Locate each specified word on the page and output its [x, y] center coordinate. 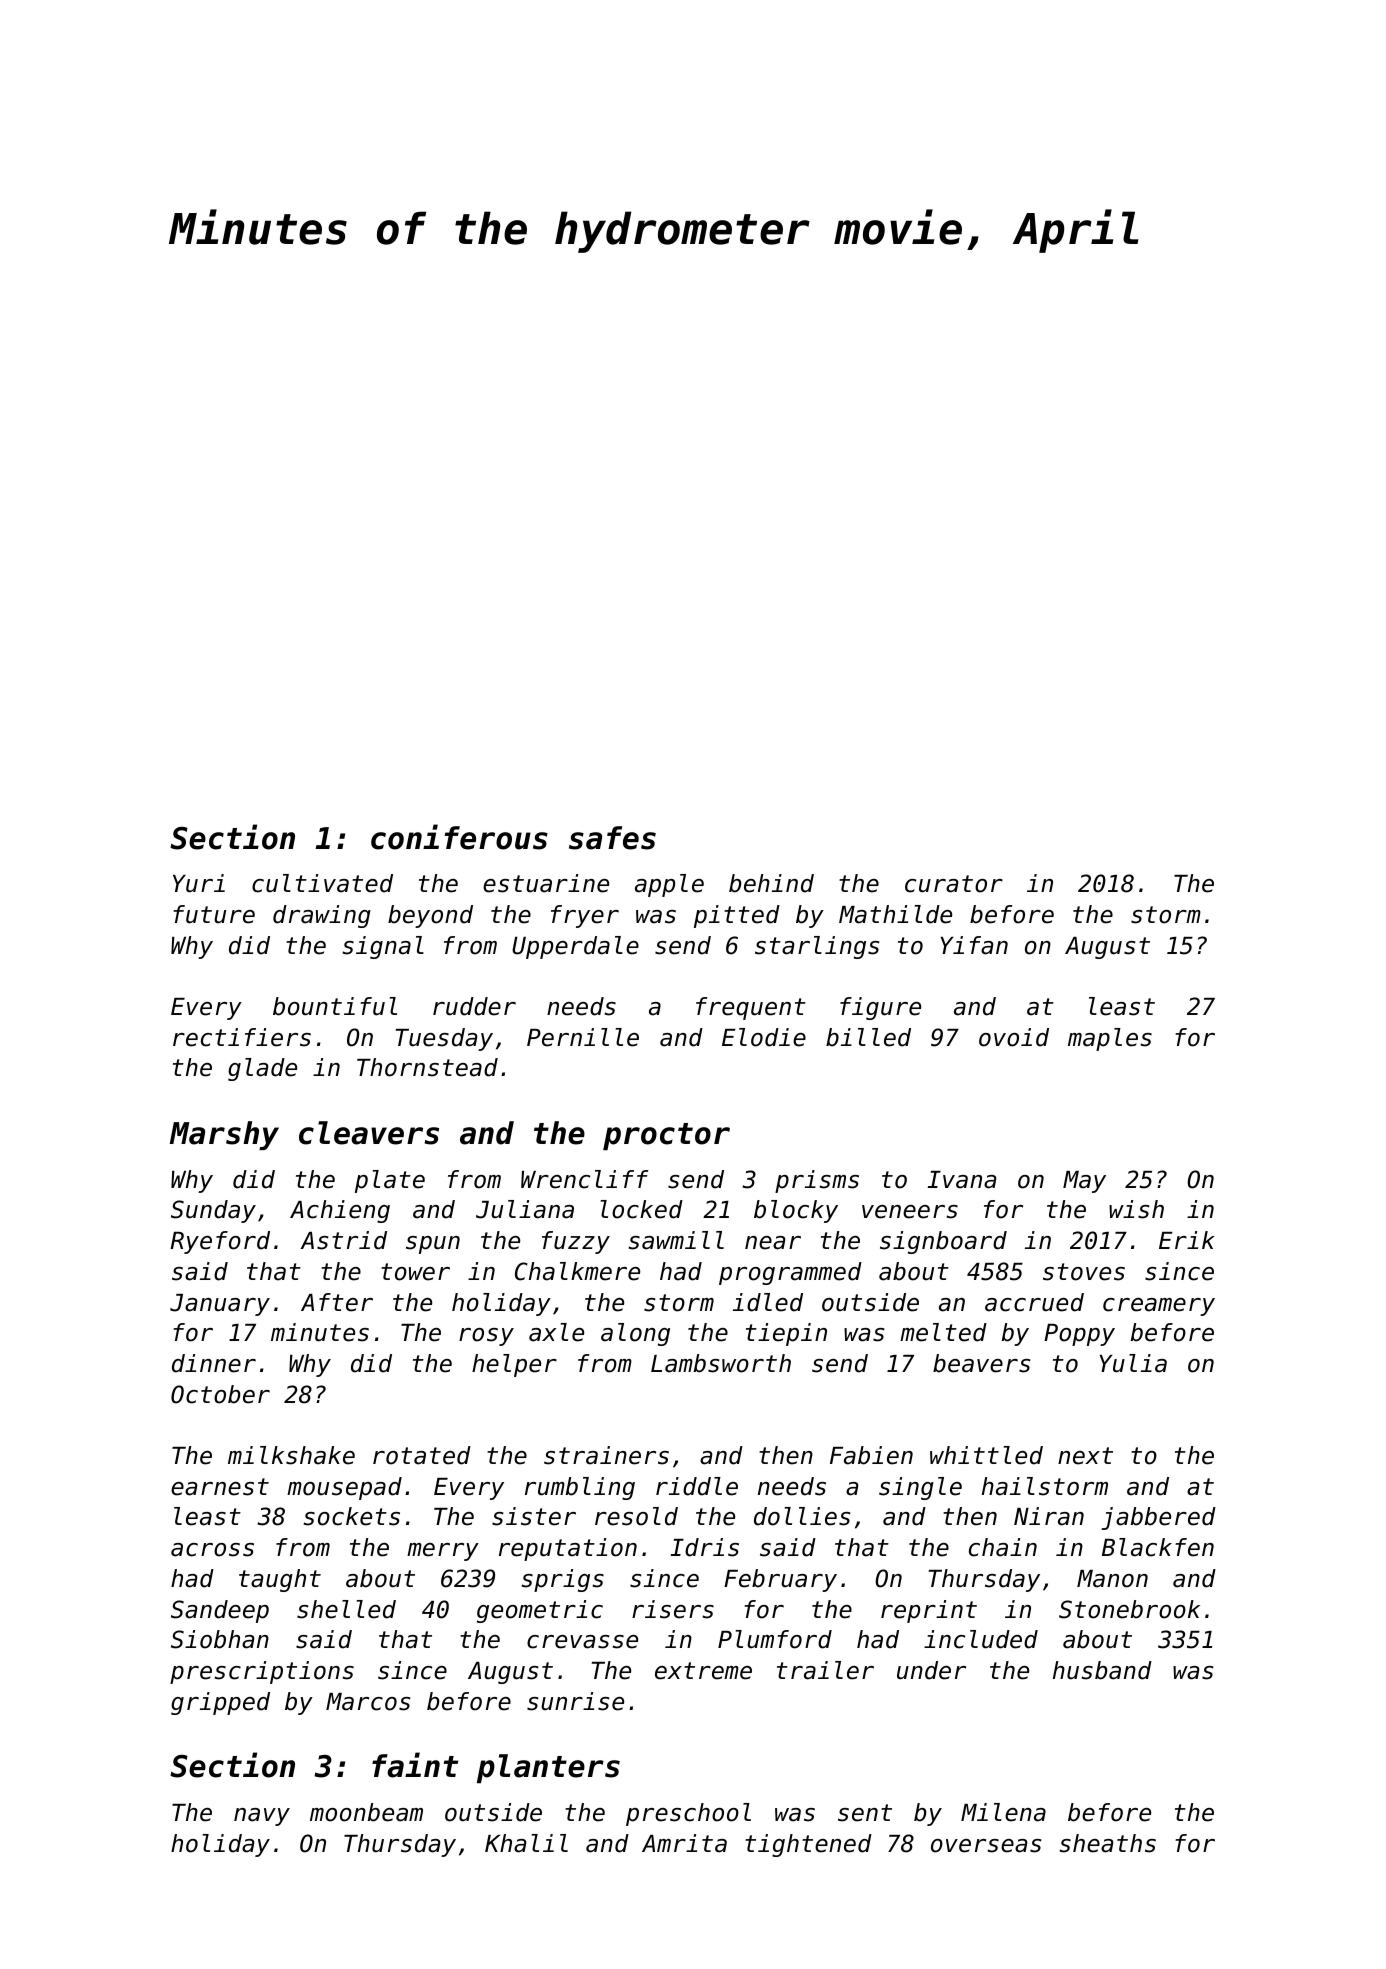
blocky [796, 1211]
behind [771, 883]
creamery [1159, 1307]
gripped [220, 1703]
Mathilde [895, 914]
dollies [802, 1516]
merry [443, 1552]
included [981, 1639]
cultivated [322, 883]
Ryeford [220, 1242]
